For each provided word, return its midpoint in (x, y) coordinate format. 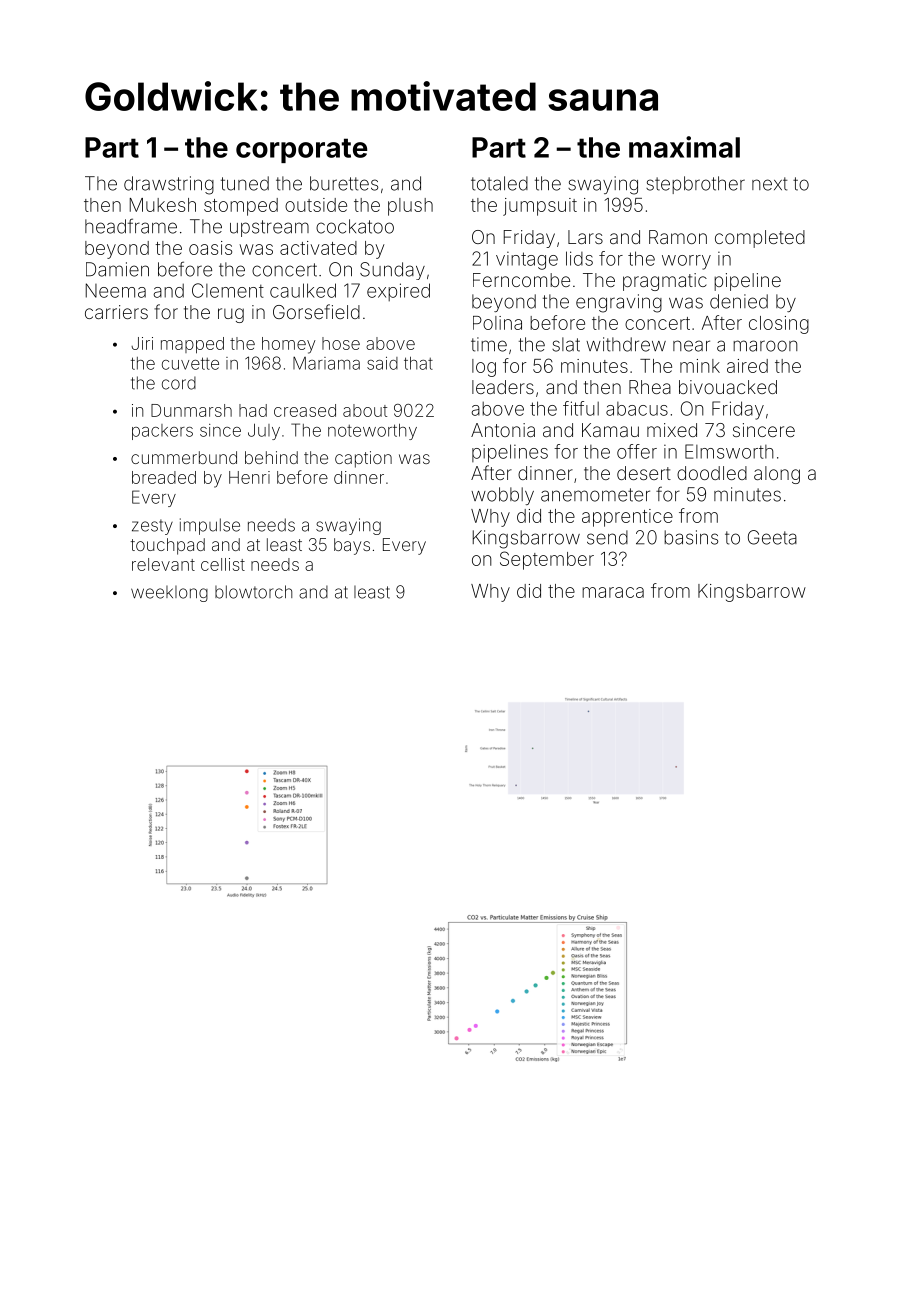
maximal (684, 147)
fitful (581, 408)
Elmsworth (729, 451)
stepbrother (695, 185)
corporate (301, 150)
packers (162, 432)
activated (318, 248)
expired (398, 292)
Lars (585, 237)
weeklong (169, 594)
